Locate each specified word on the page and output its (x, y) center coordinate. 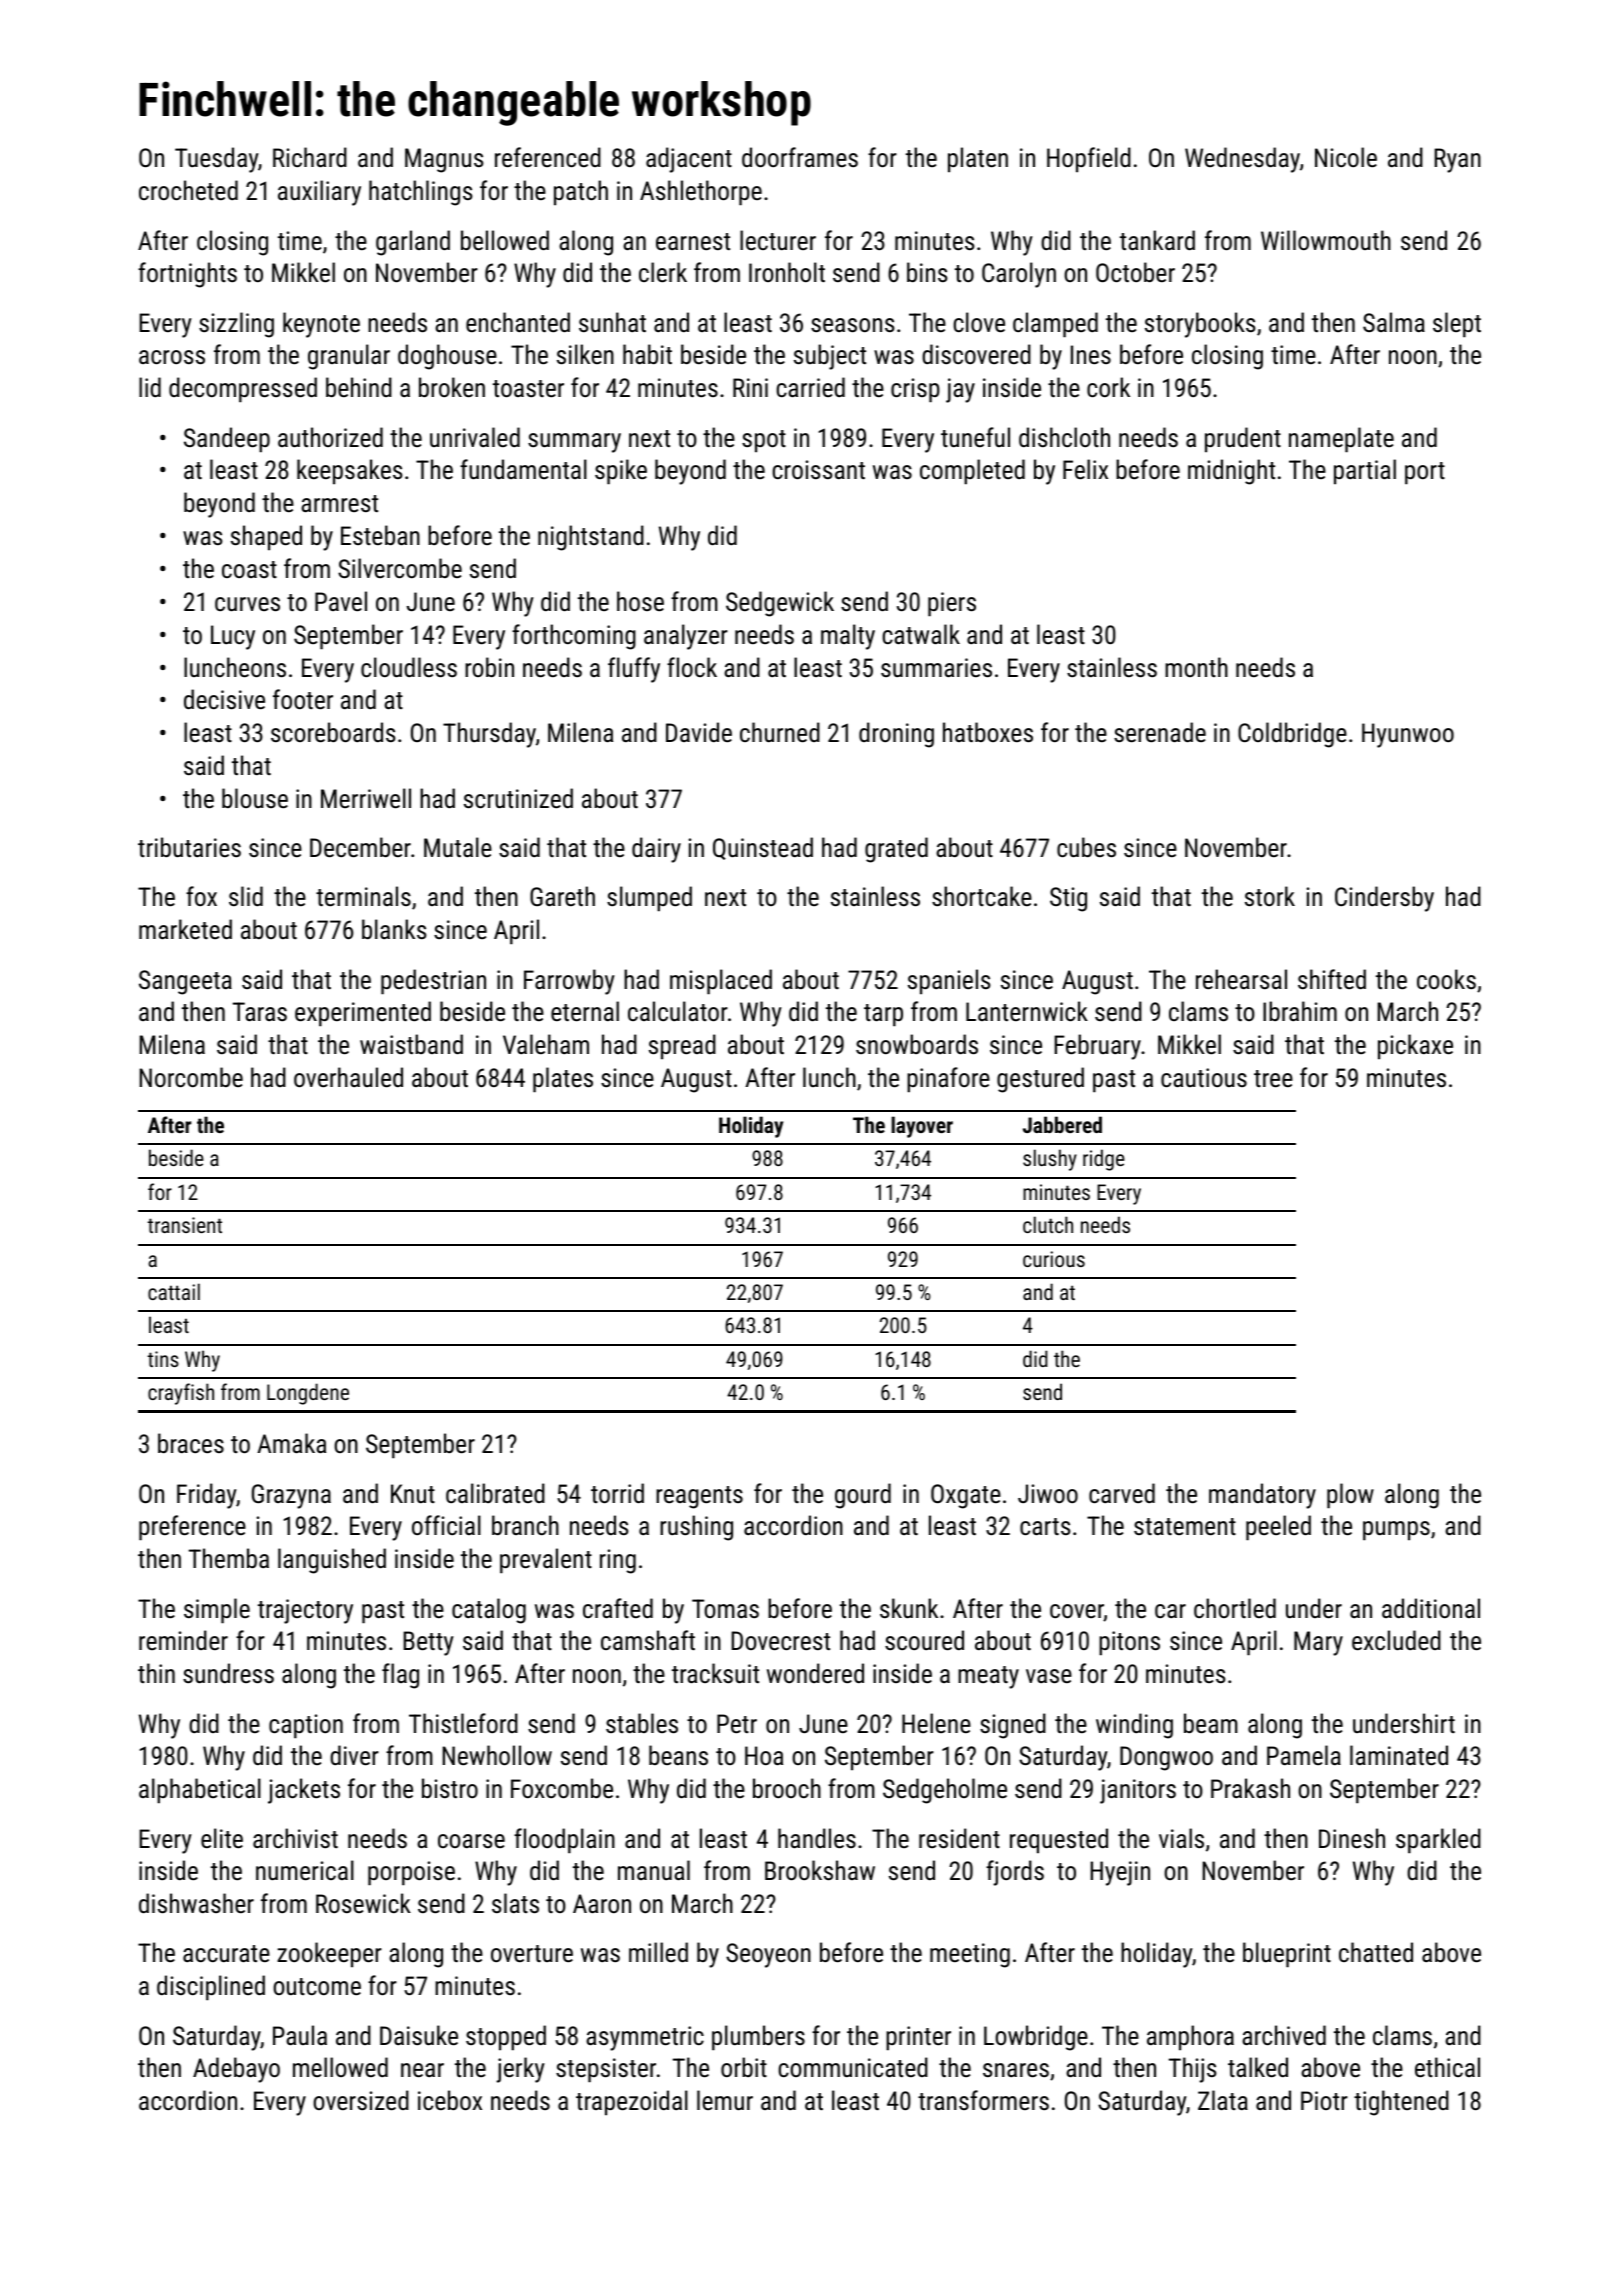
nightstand (591, 538)
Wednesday (1242, 160)
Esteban (380, 535)
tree (1273, 1078)
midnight (1231, 472)
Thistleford (463, 1723)
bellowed (505, 240)
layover (922, 1127)
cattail (174, 1291)
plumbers (758, 2038)
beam (1211, 1723)
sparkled (1438, 1841)
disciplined (211, 1988)
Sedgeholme (945, 1791)
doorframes (800, 157)
